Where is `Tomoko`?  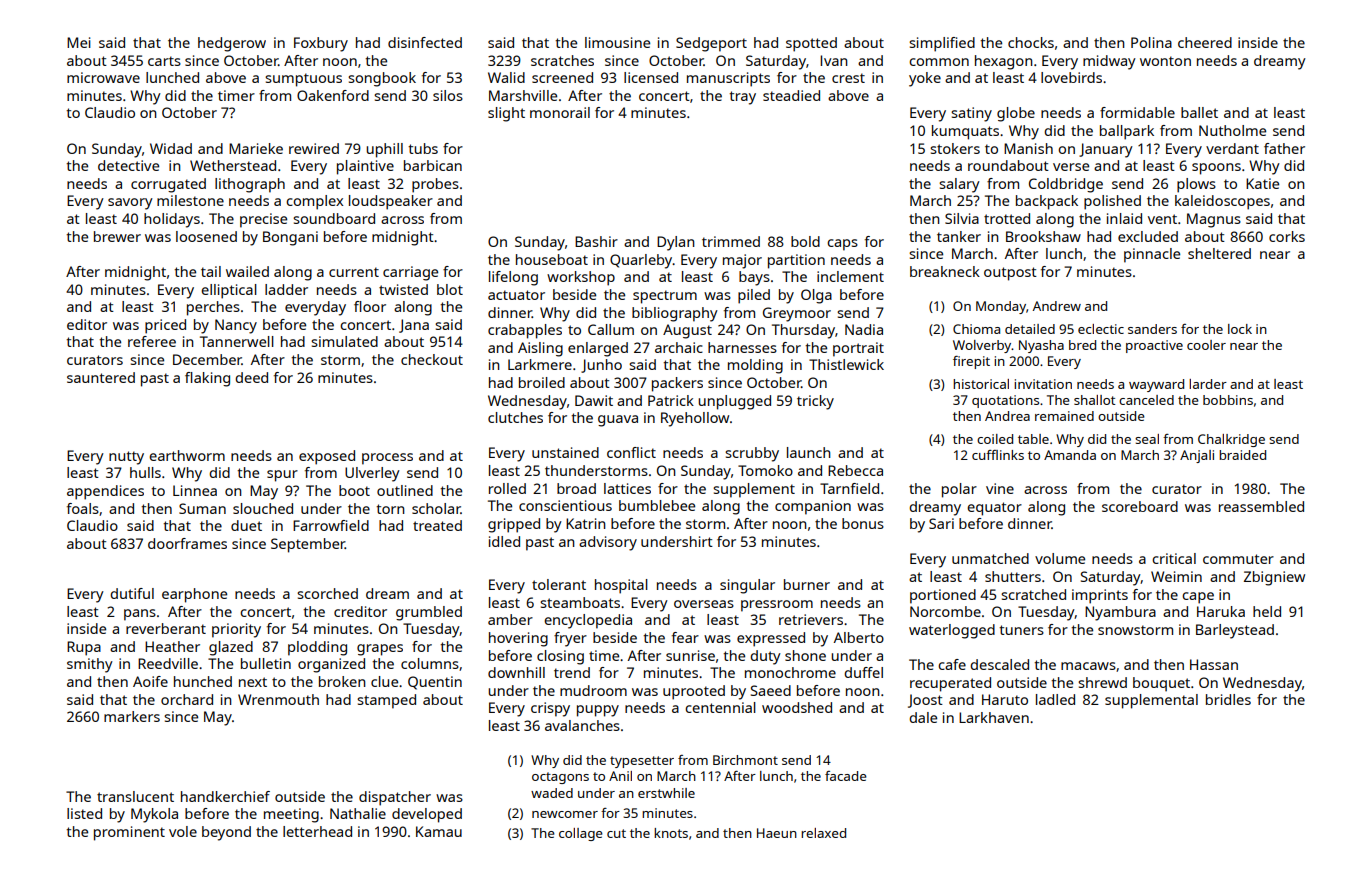 Tomoko is located at coordinates (765, 470).
